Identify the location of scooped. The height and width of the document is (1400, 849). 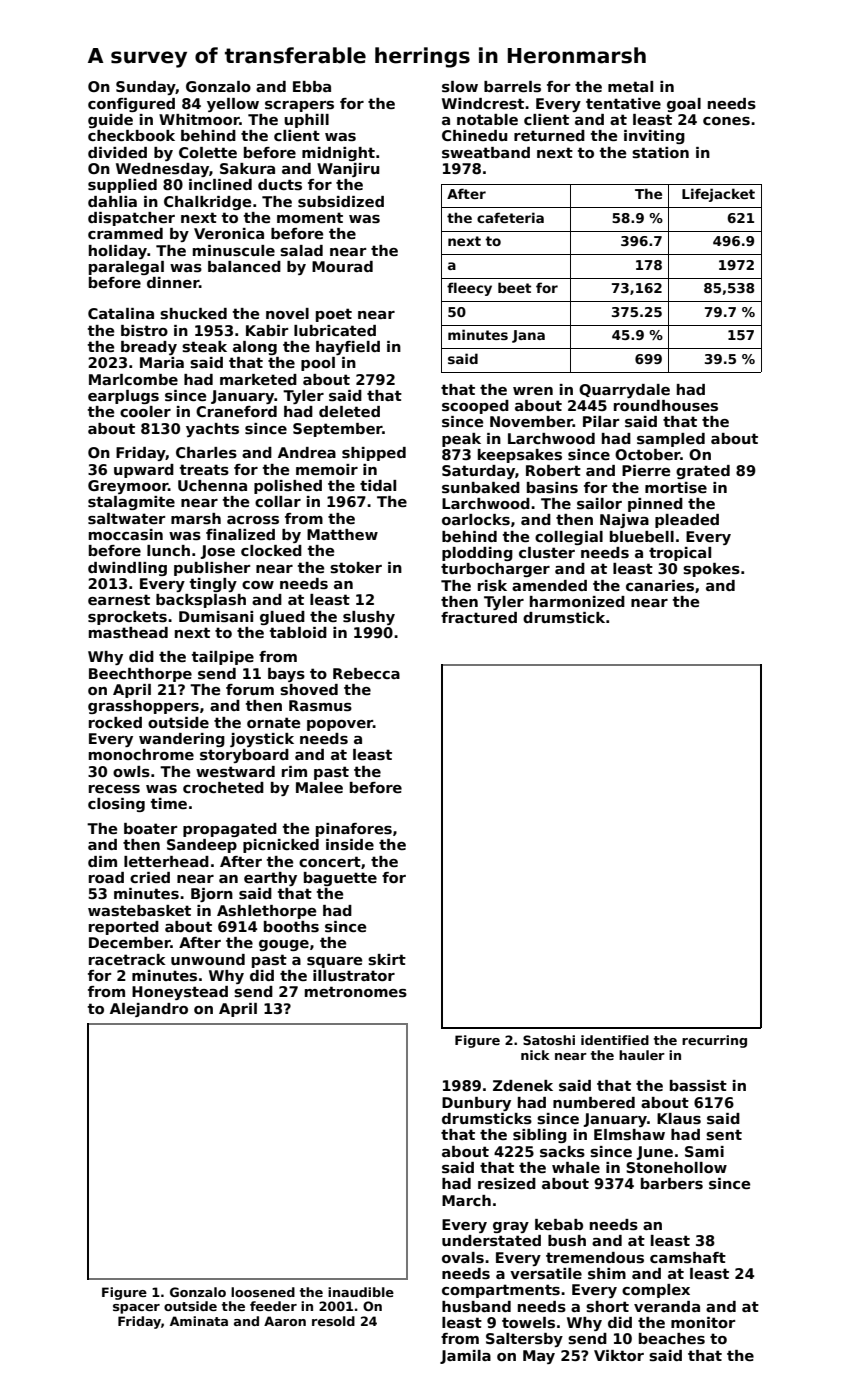
(475, 407).
